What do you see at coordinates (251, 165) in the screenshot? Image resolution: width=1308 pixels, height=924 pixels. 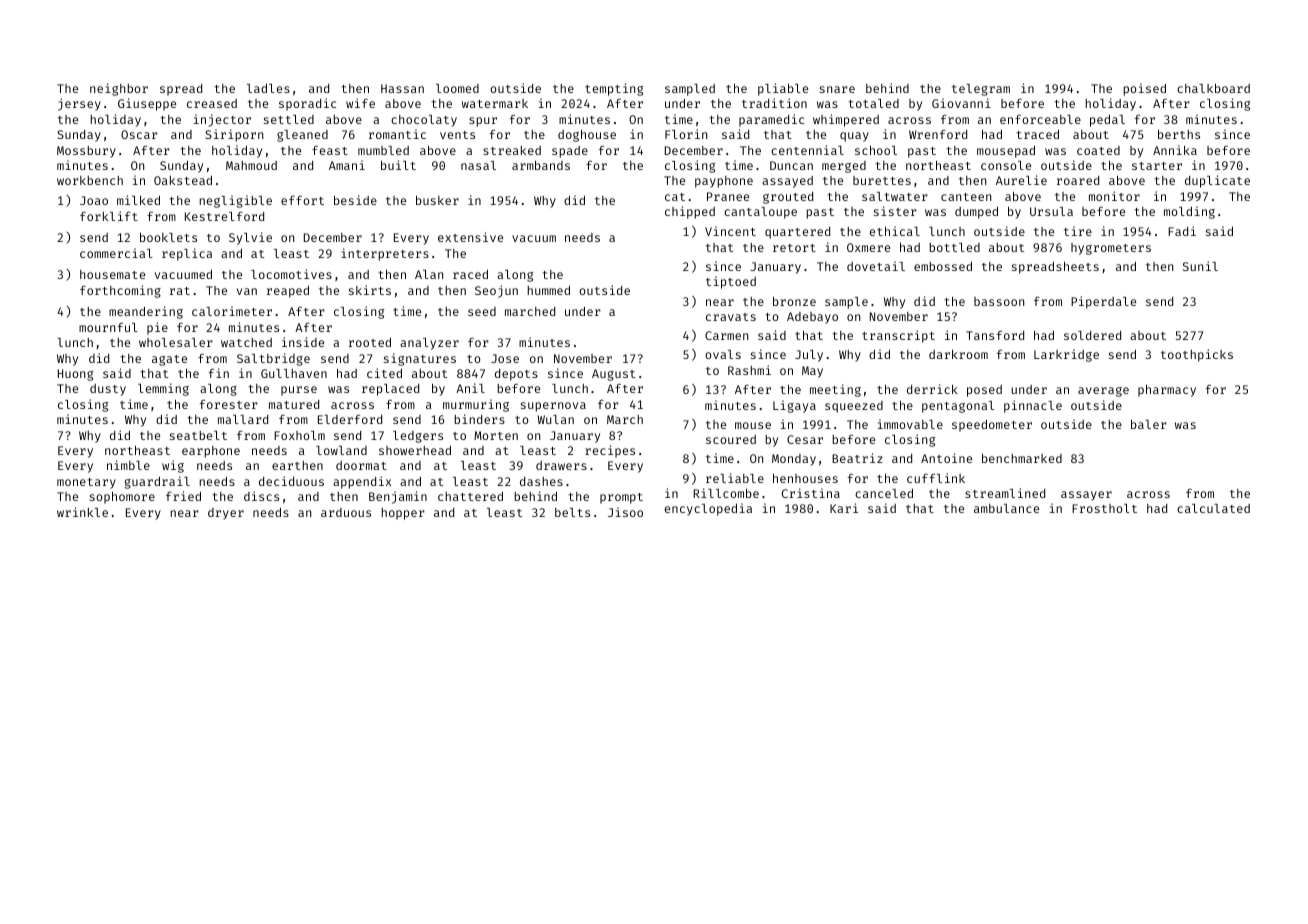 I see `Mahmoud` at bounding box center [251, 165].
